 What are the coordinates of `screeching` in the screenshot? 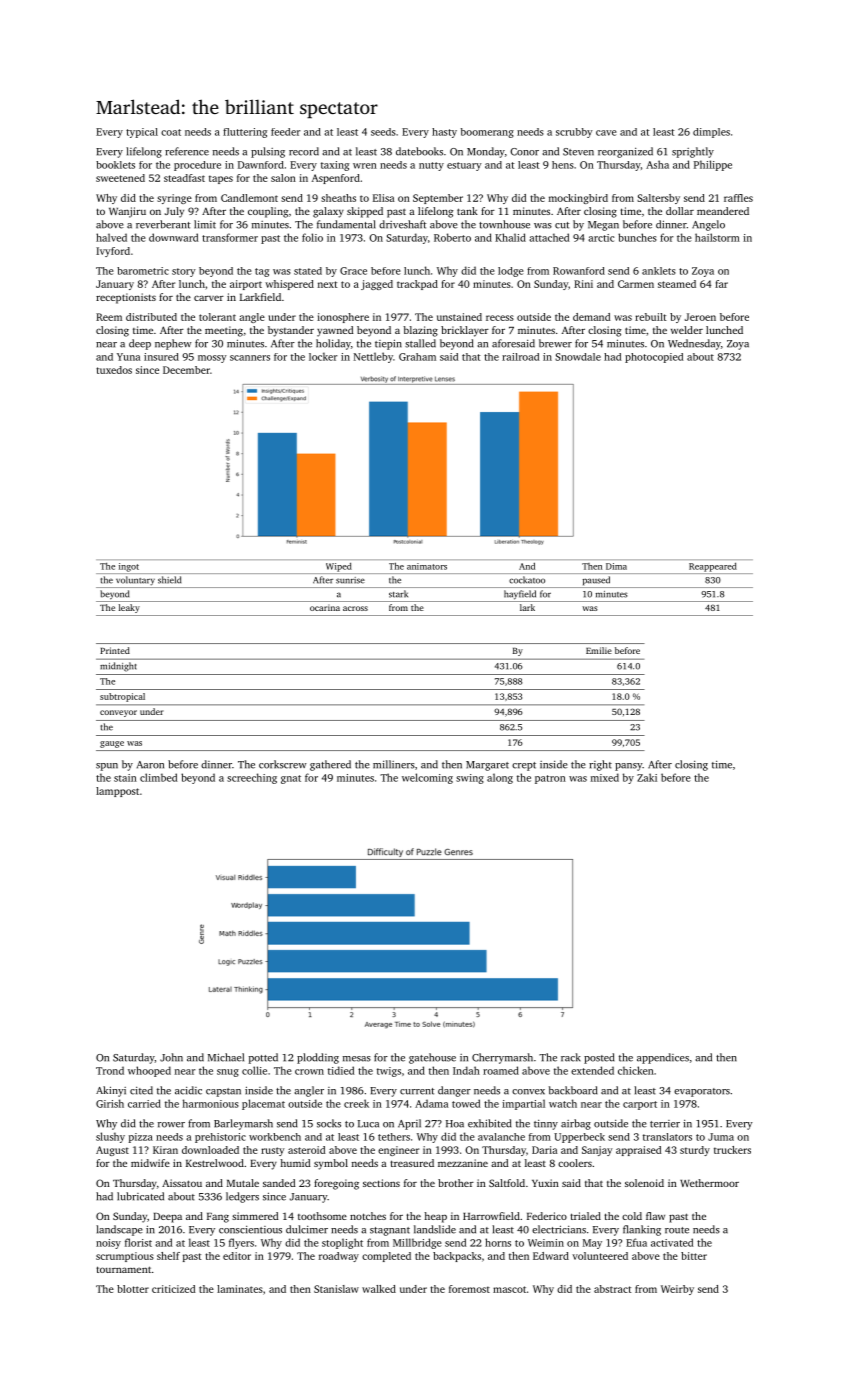 It's located at (252, 778).
